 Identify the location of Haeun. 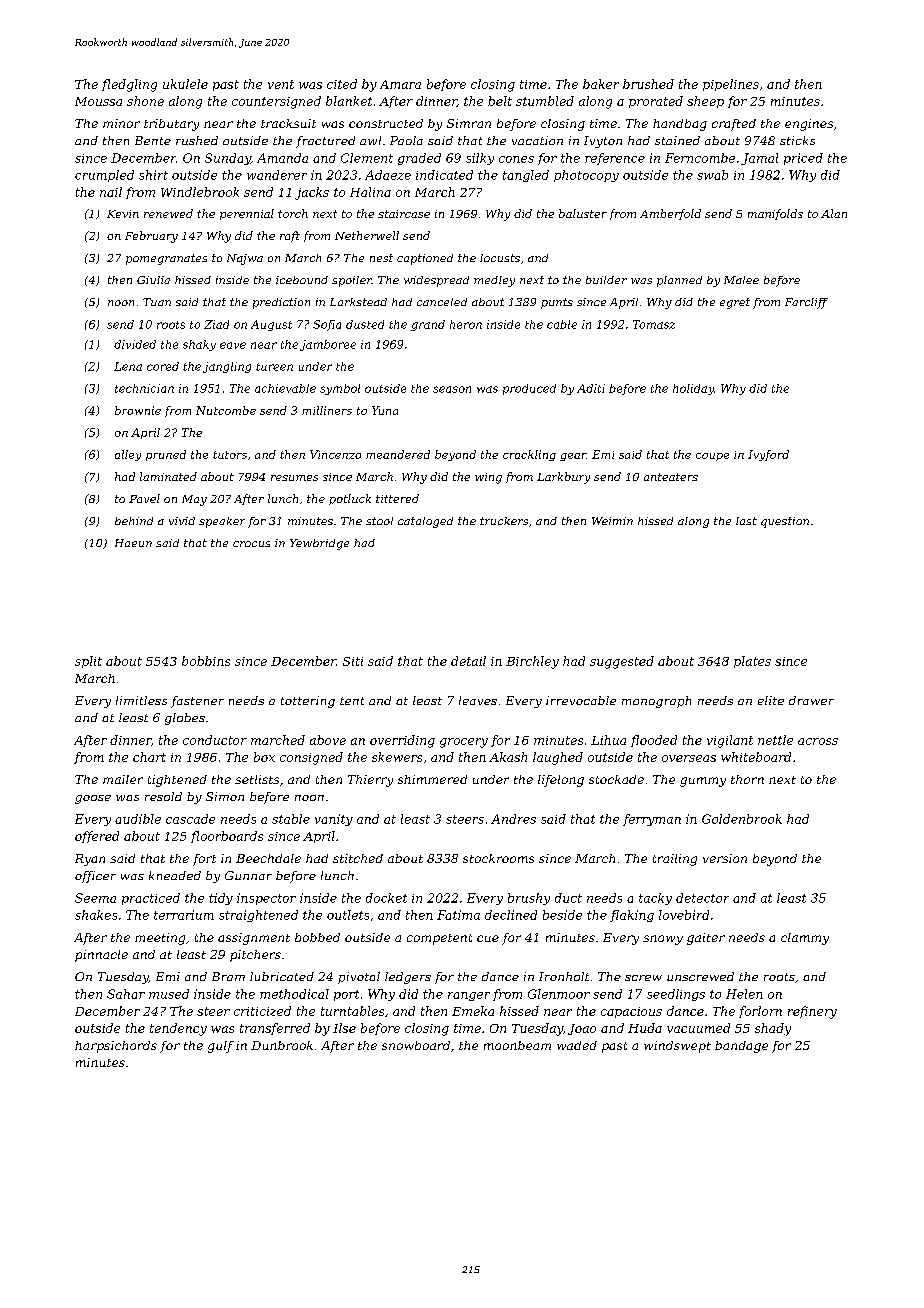
(133, 543).
